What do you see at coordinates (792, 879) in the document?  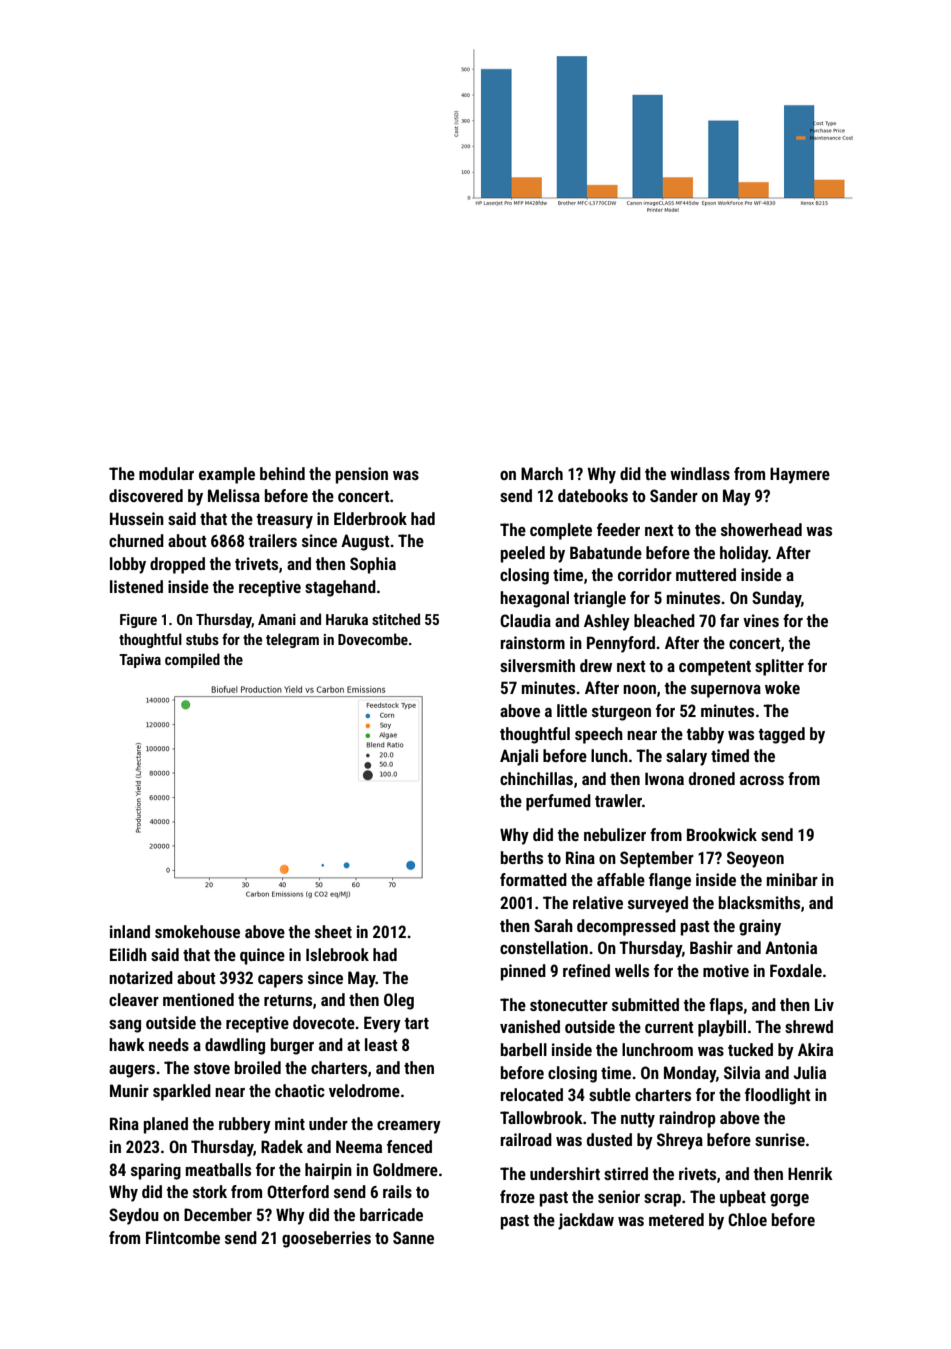 I see `minibar` at bounding box center [792, 879].
